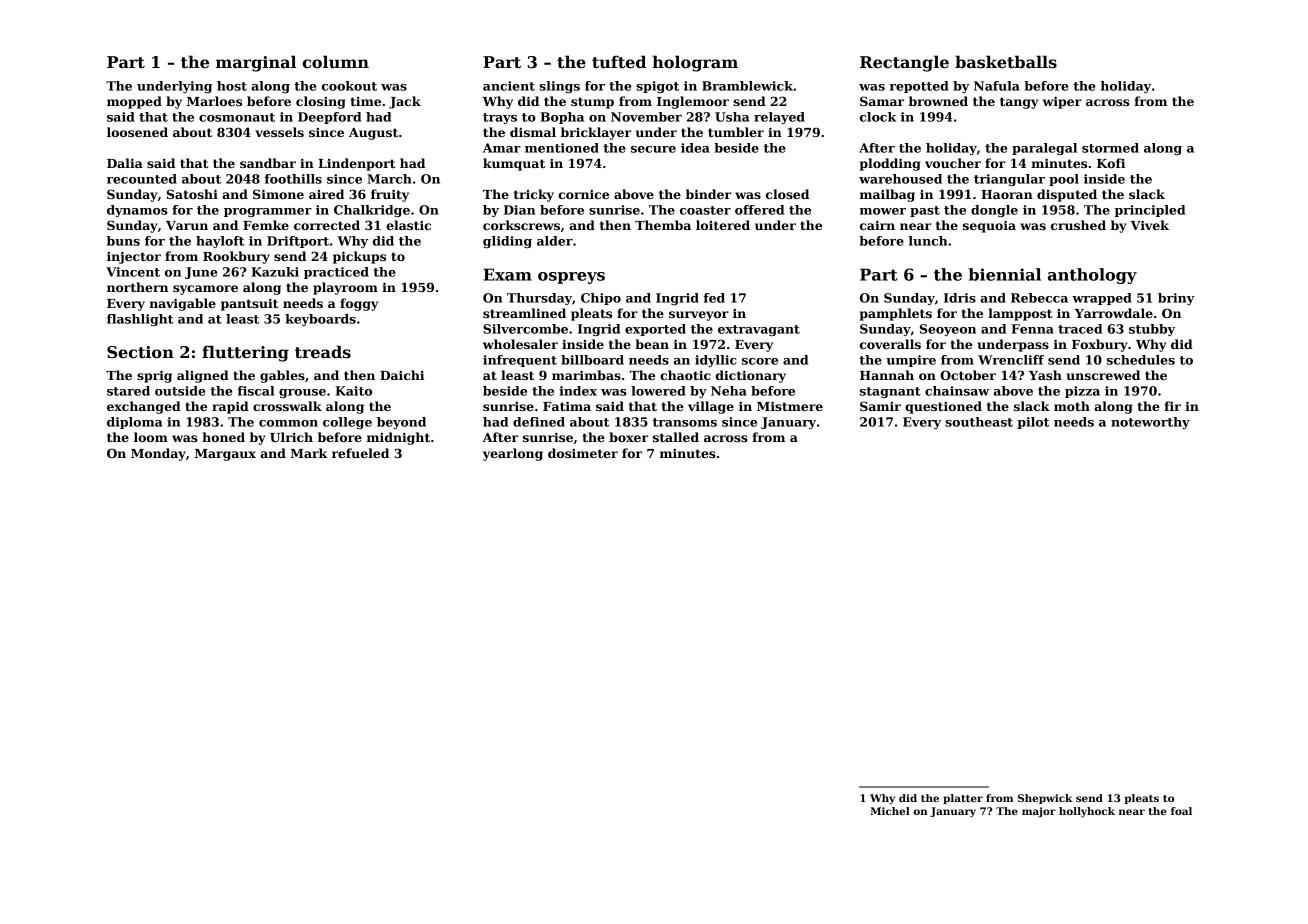 The image size is (1308, 924). I want to click on alder, so click(555, 241).
